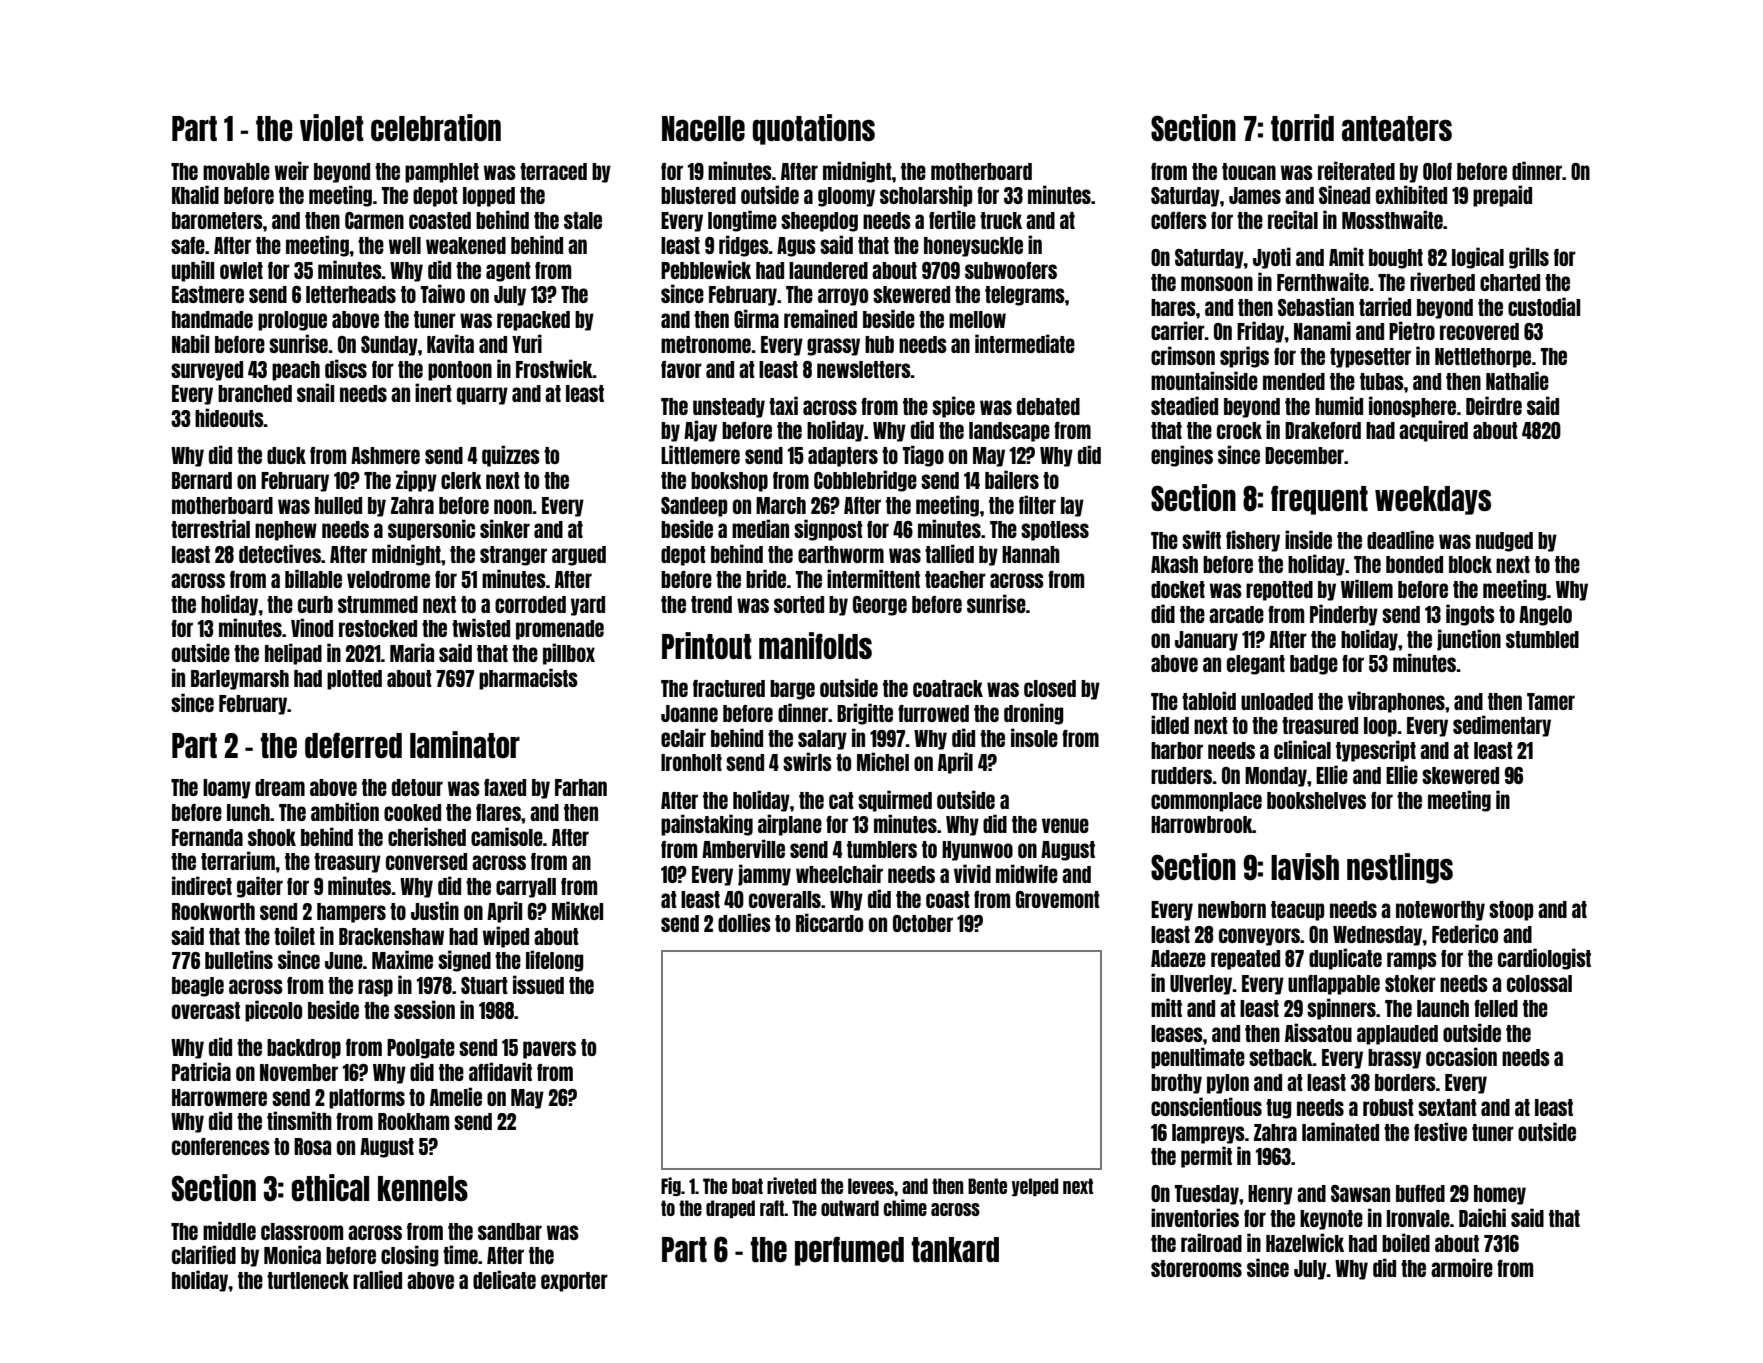  What do you see at coordinates (1281, 1057) in the image?
I see `setback` at bounding box center [1281, 1057].
